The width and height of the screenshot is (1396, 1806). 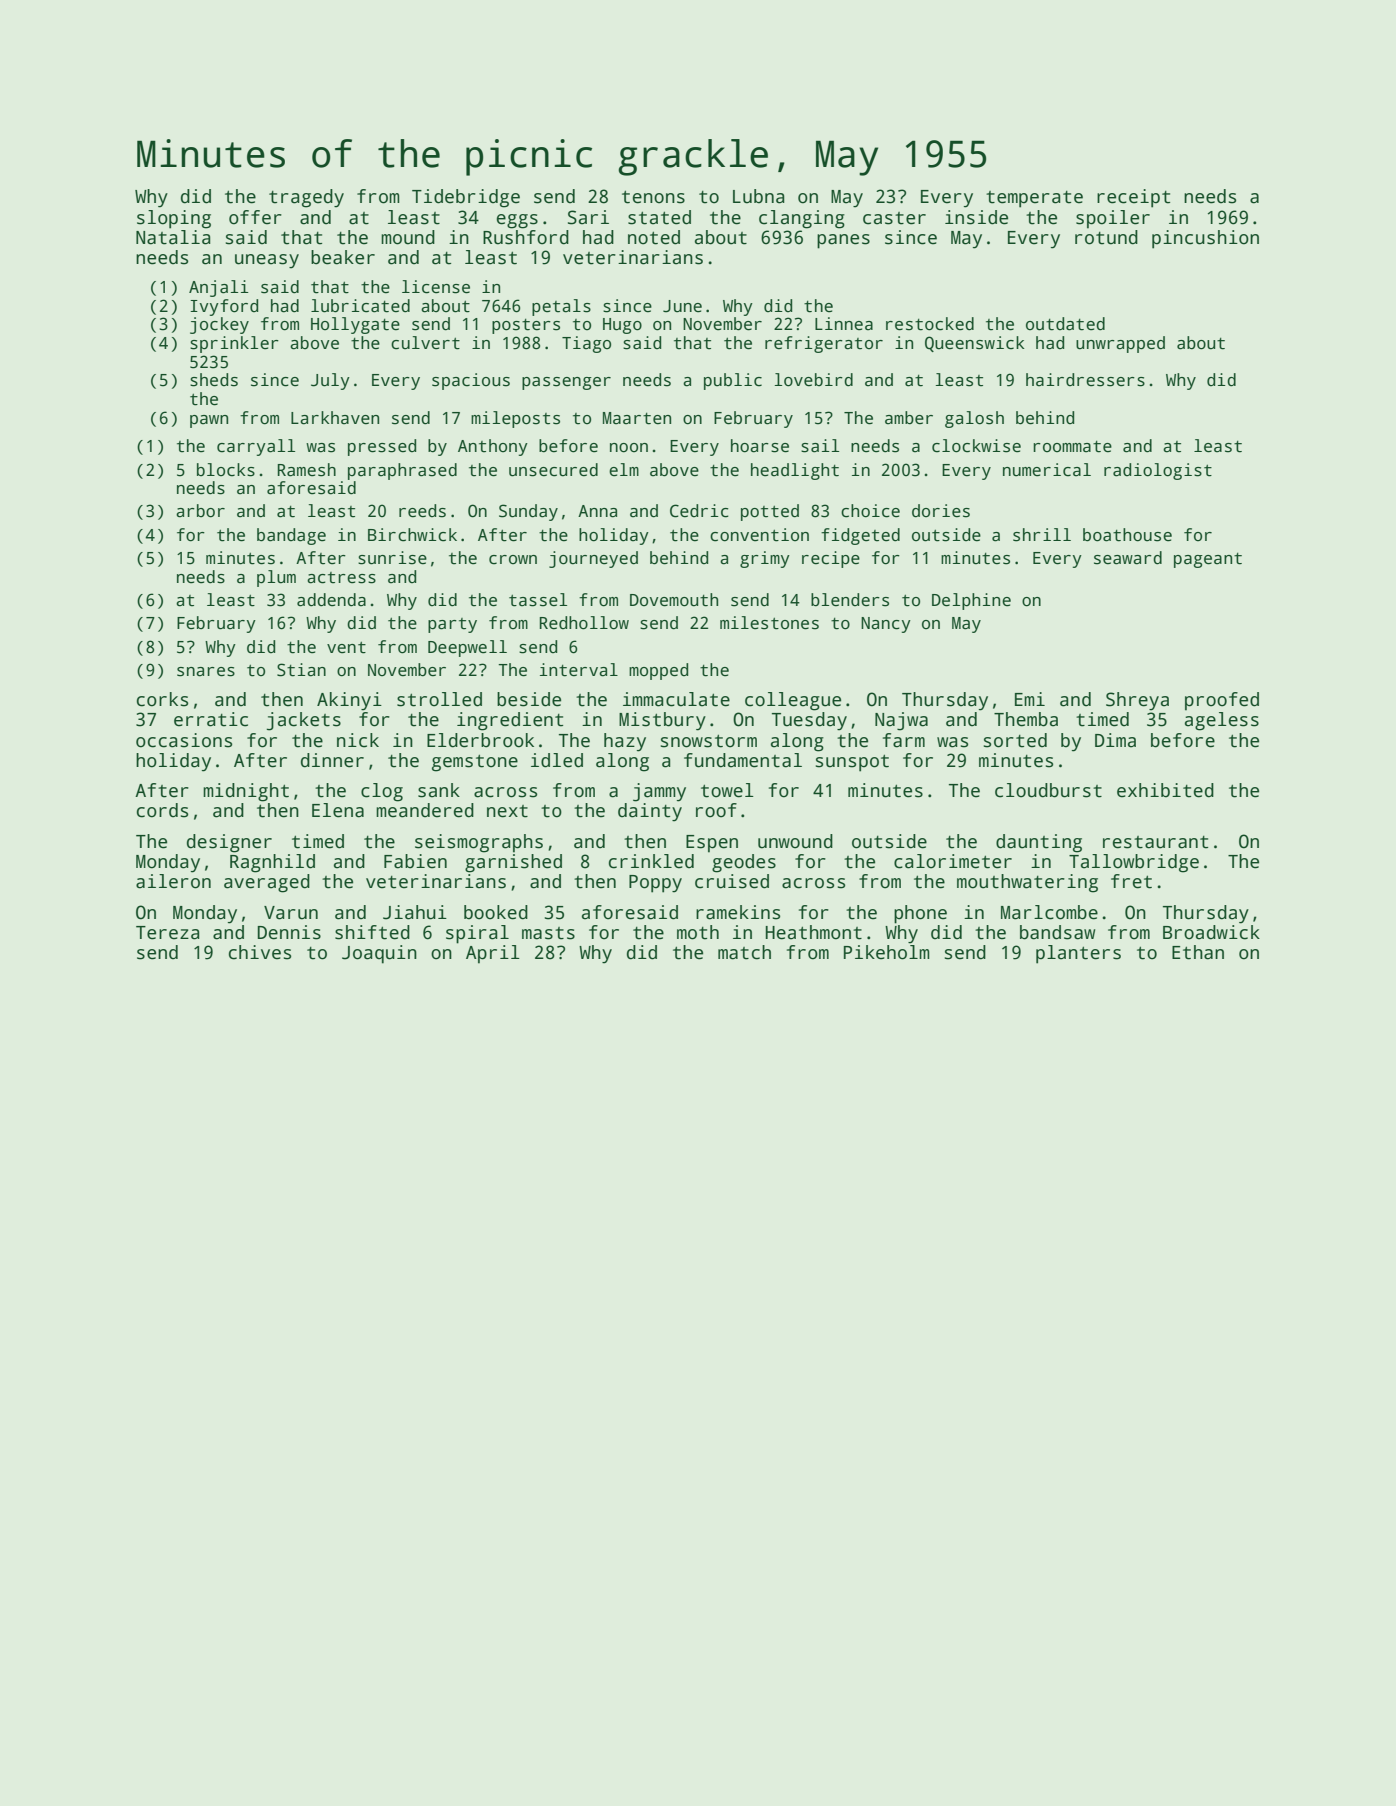 I want to click on cords, so click(x=162, y=810).
